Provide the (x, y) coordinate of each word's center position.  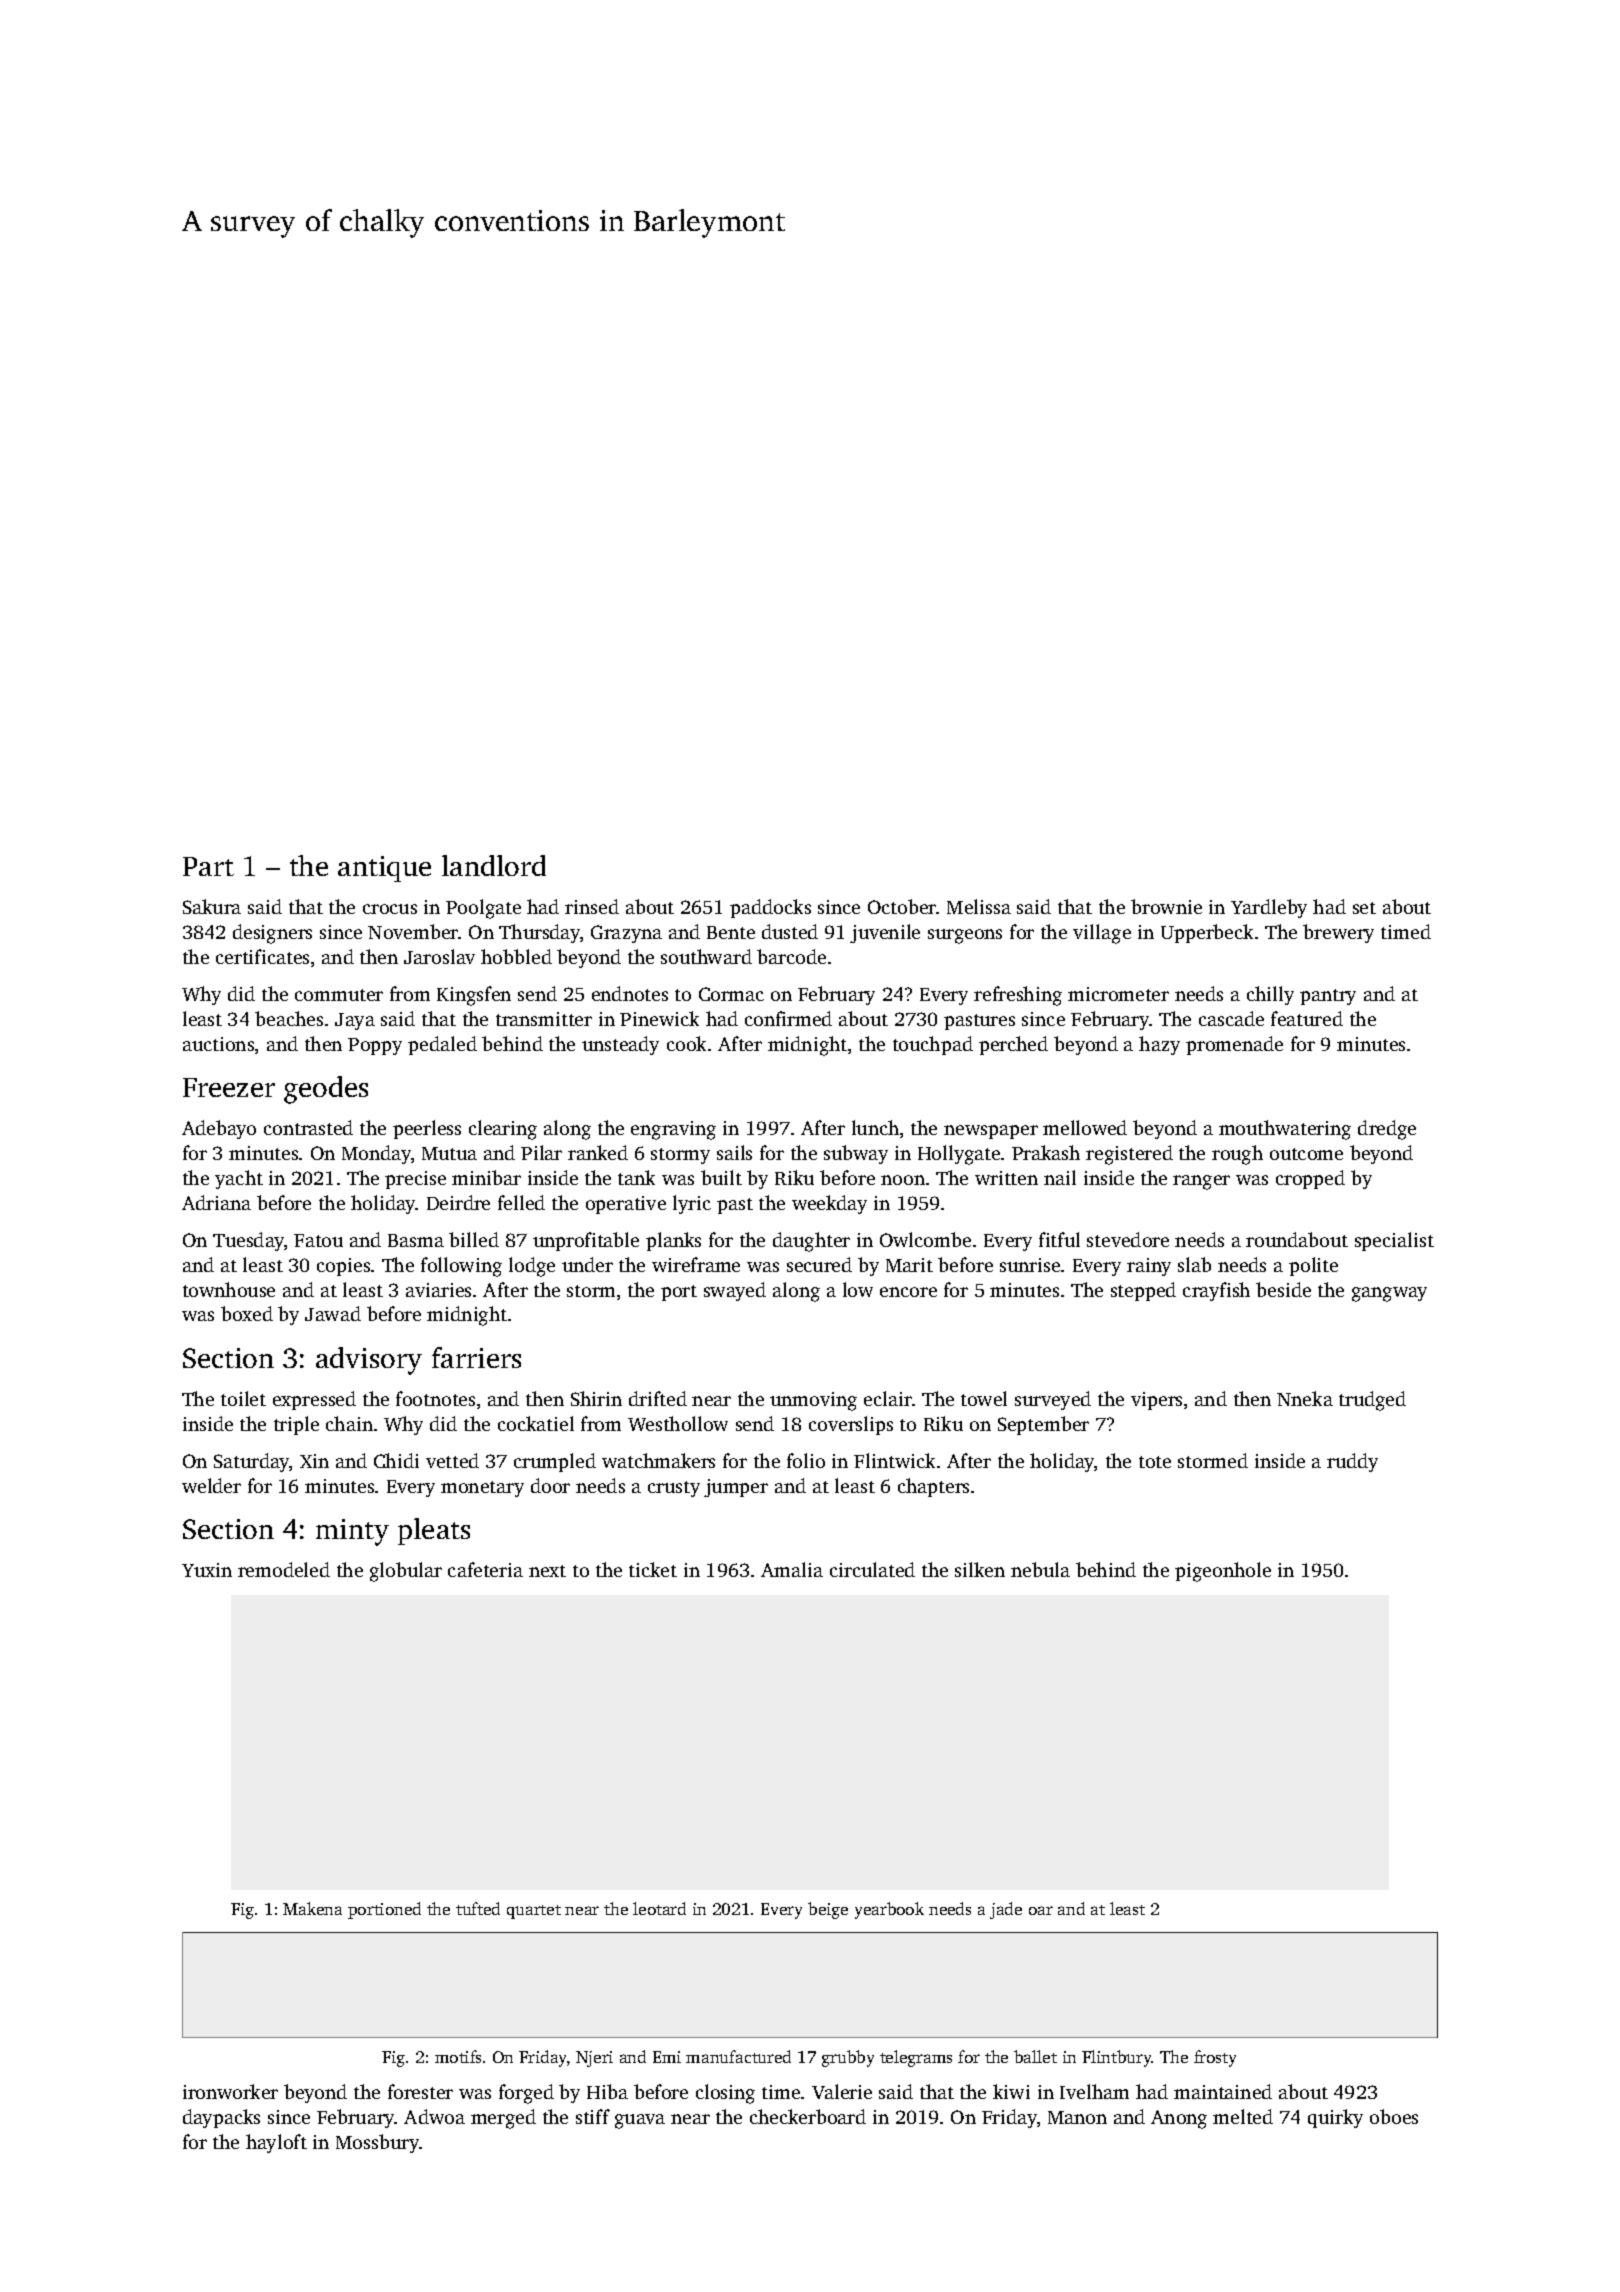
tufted (478, 1908)
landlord (494, 865)
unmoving (813, 1401)
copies (343, 1267)
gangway (1389, 1294)
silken (980, 1569)
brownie (1166, 906)
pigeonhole (1223, 1572)
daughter (811, 1242)
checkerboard (808, 2116)
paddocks (770, 908)
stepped (1143, 1291)
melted (1243, 2116)
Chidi (396, 1460)
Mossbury (377, 2143)
